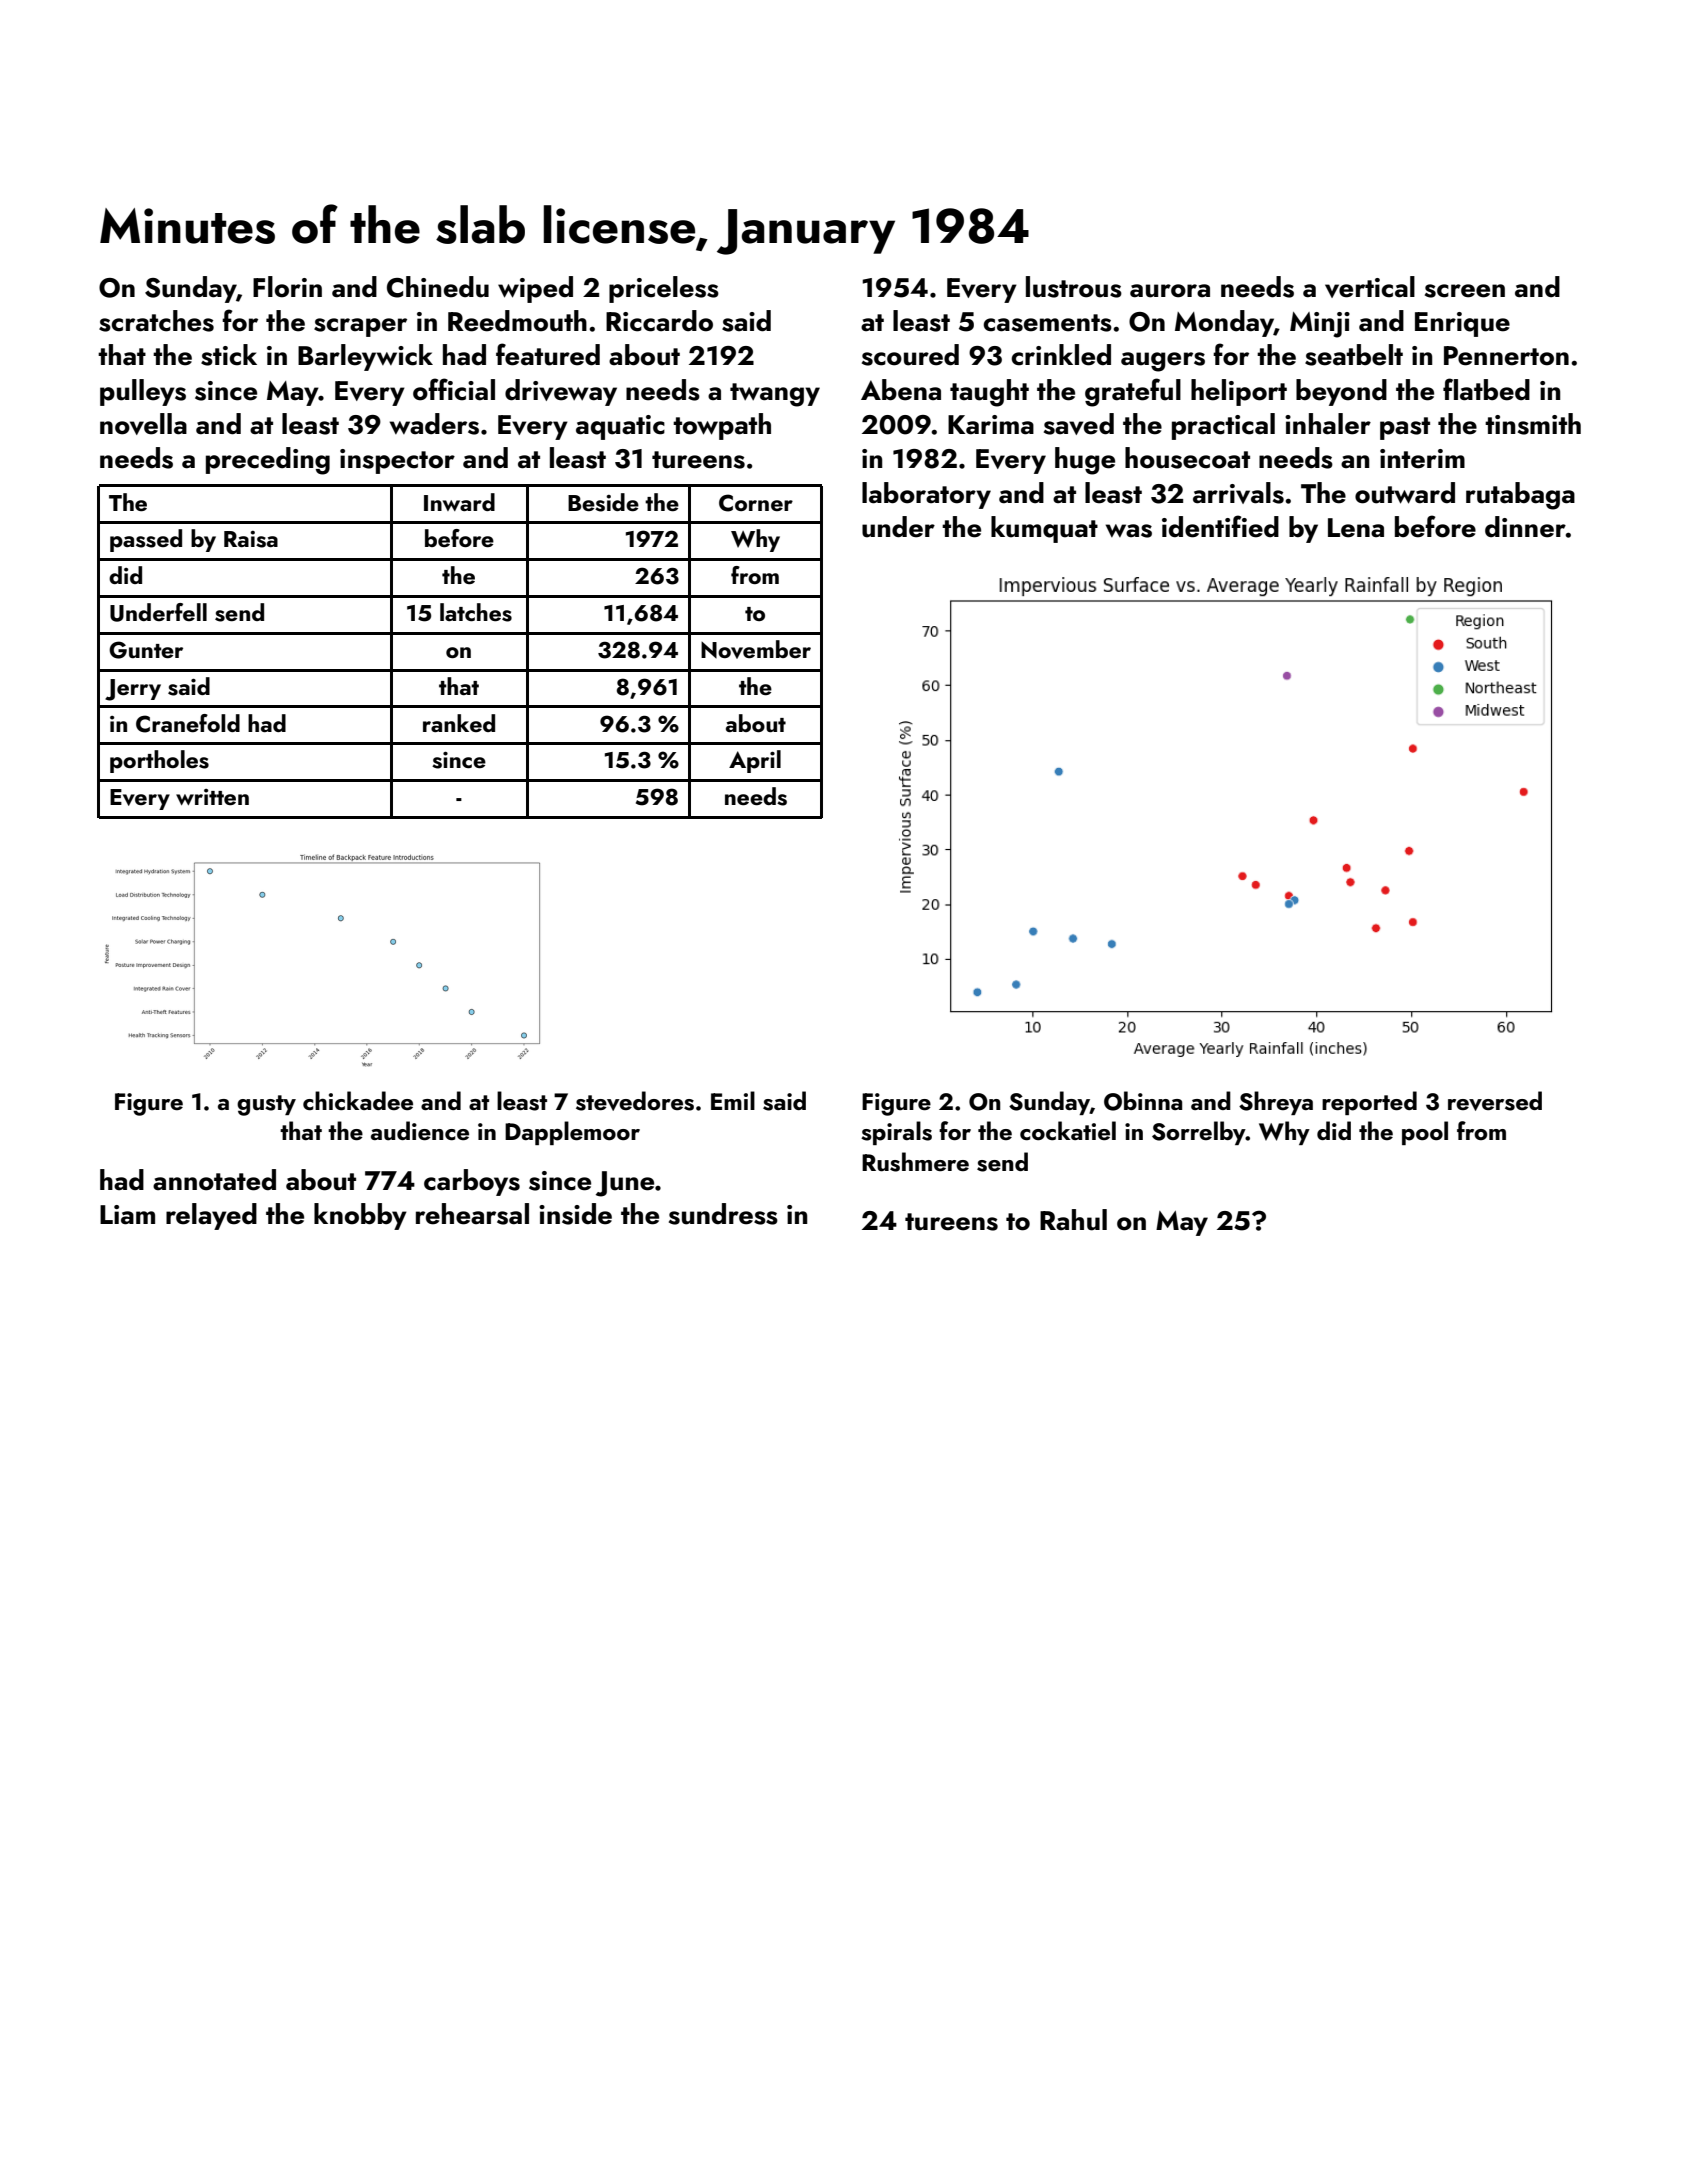 This screenshot has height=2178, width=1683. What do you see at coordinates (1525, 527) in the screenshot?
I see `dinner` at bounding box center [1525, 527].
